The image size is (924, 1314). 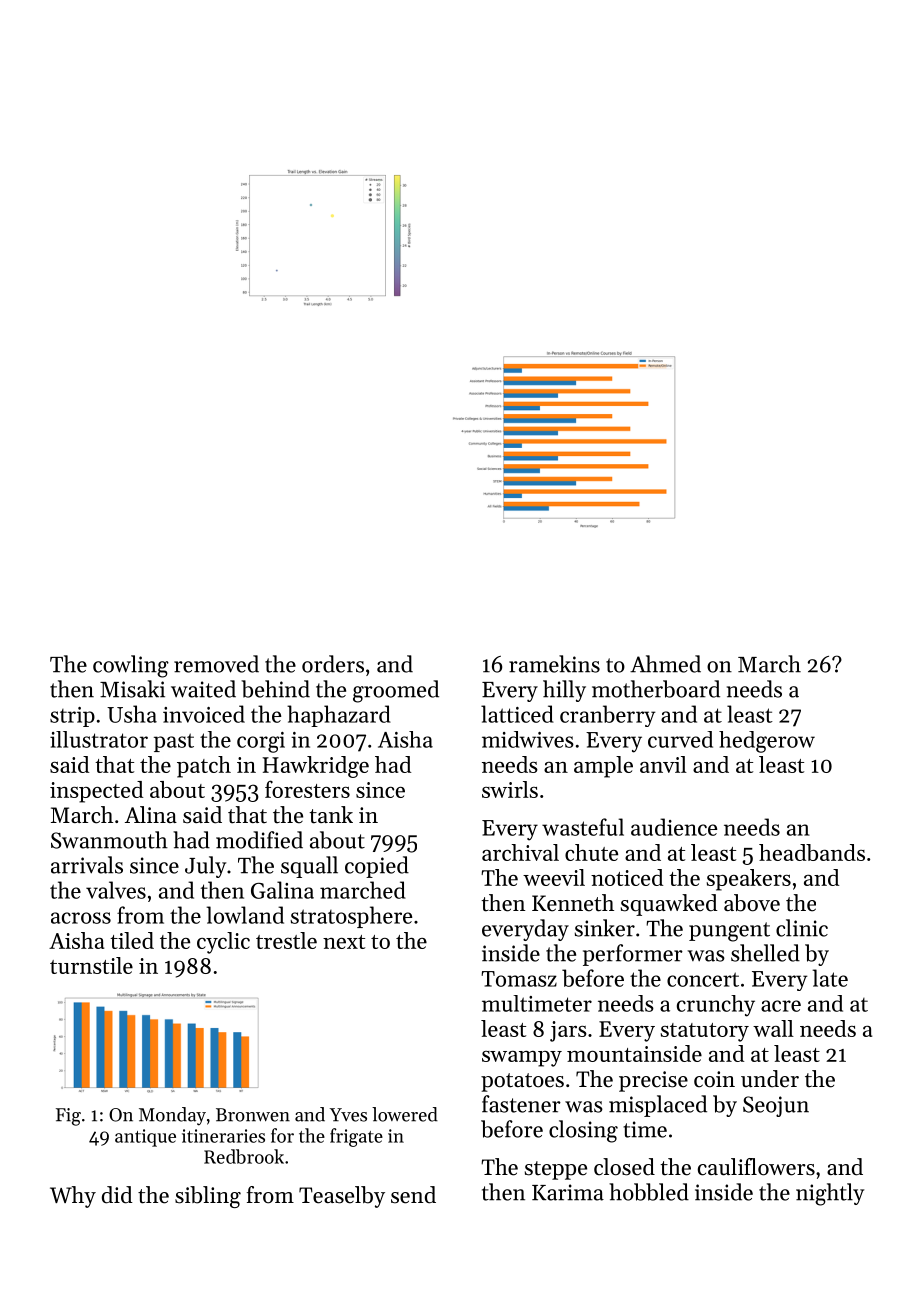 I want to click on hobbled, so click(x=649, y=1192).
